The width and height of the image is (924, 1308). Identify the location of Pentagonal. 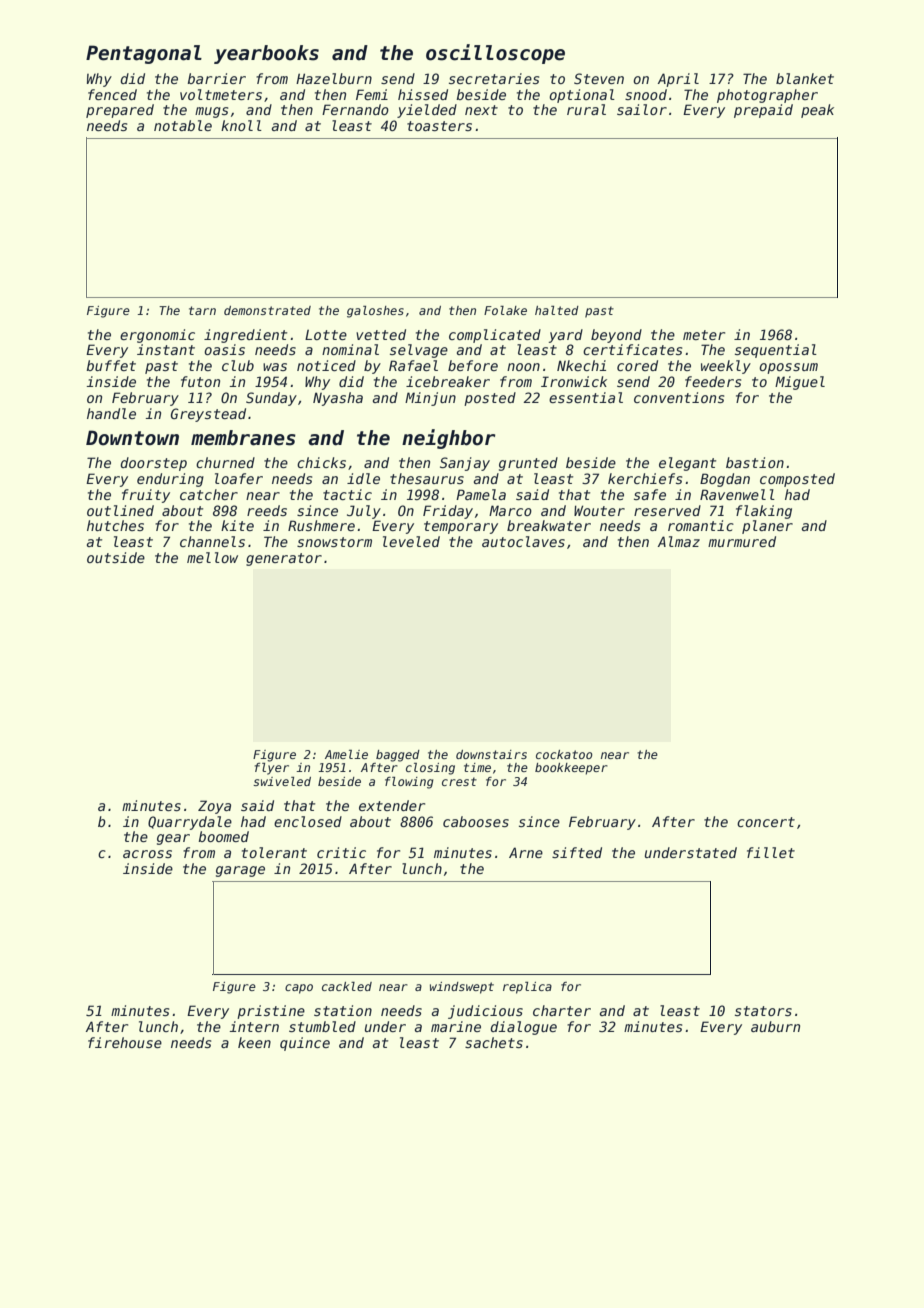
(144, 54).
